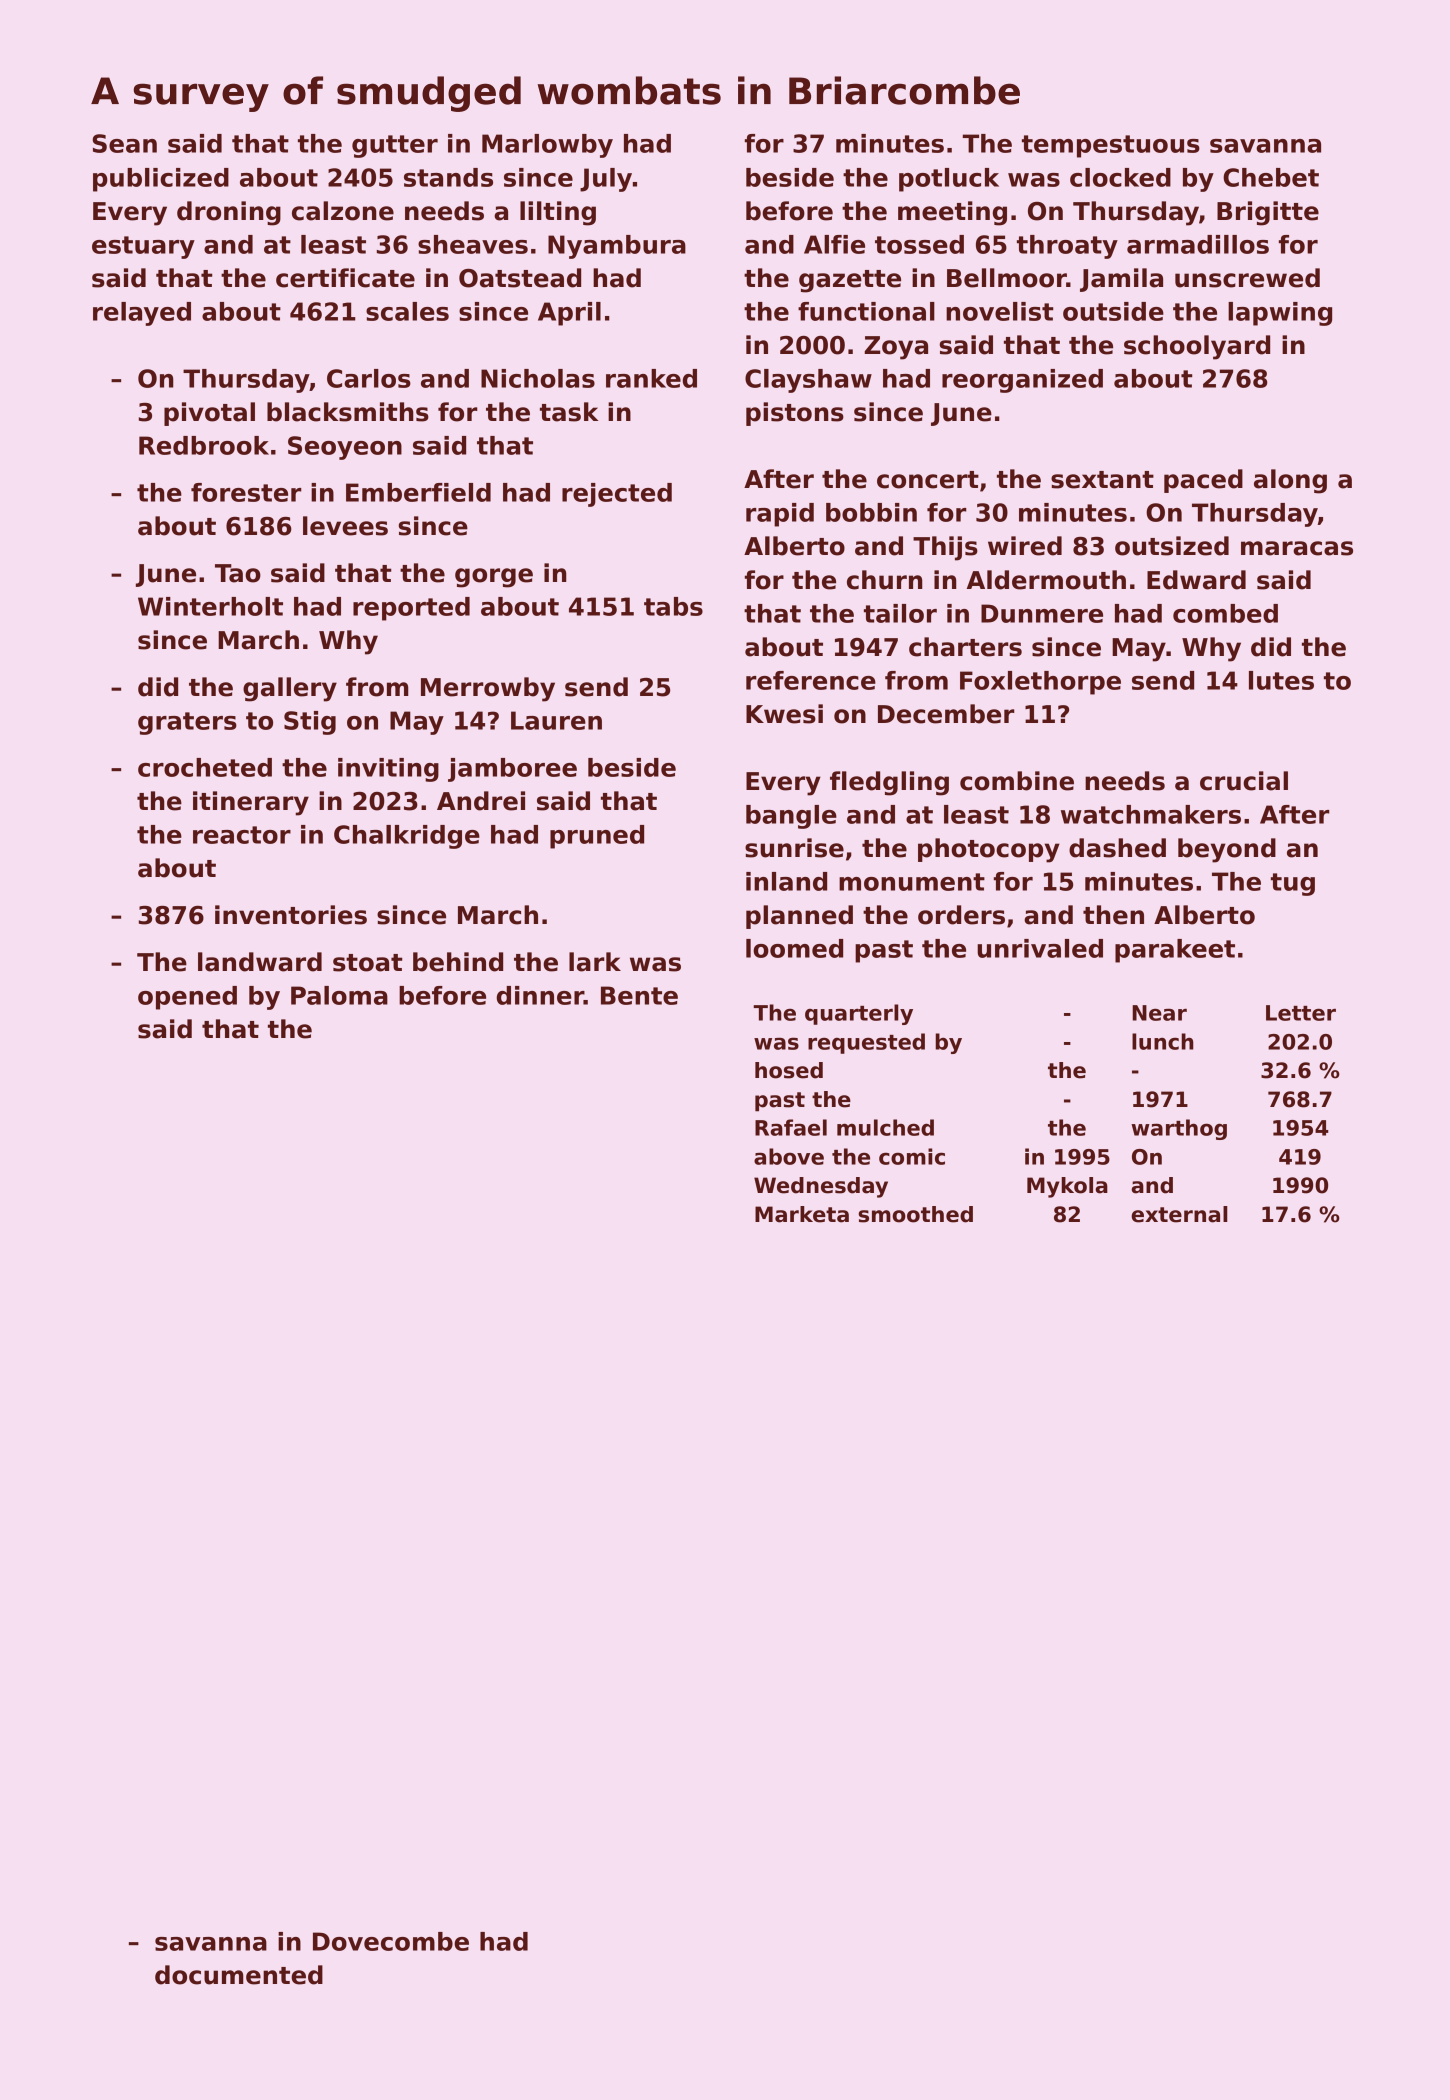 The image size is (1450, 2100). Describe the element at coordinates (916, 1214) in the screenshot. I see `smoothed` at that location.
